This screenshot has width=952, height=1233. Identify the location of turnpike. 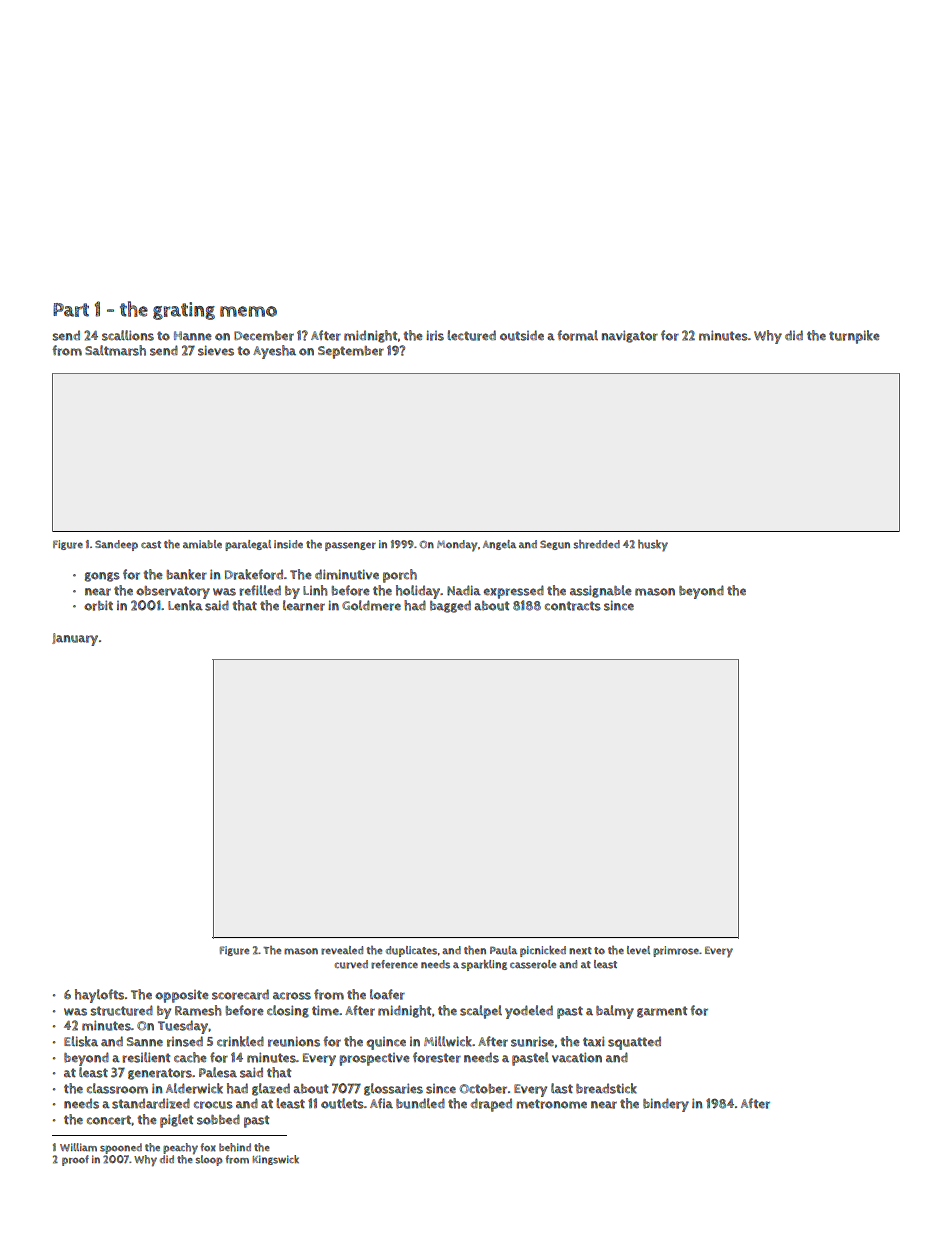
(854, 337).
